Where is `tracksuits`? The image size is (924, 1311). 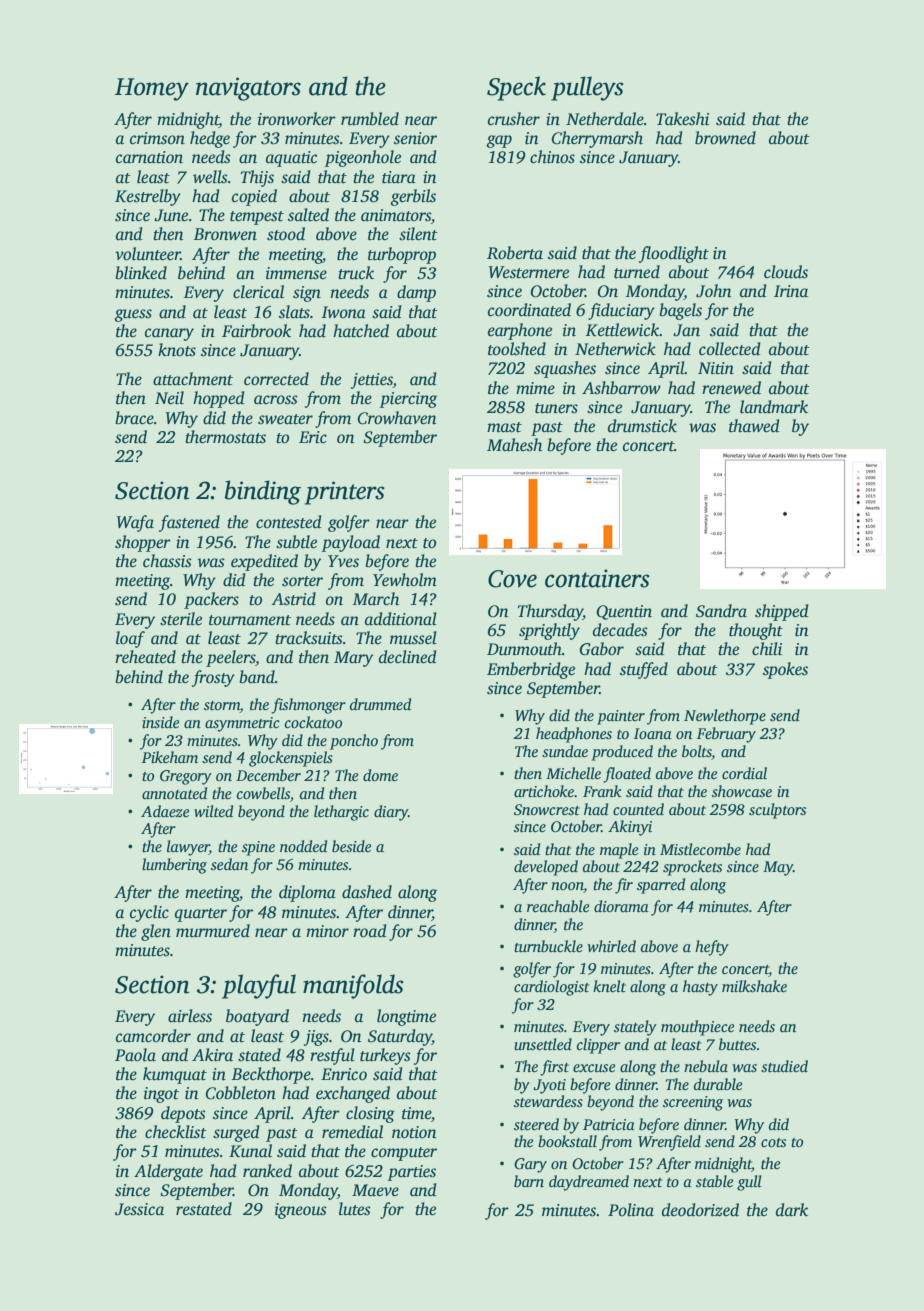 tracksuits is located at coordinates (309, 638).
